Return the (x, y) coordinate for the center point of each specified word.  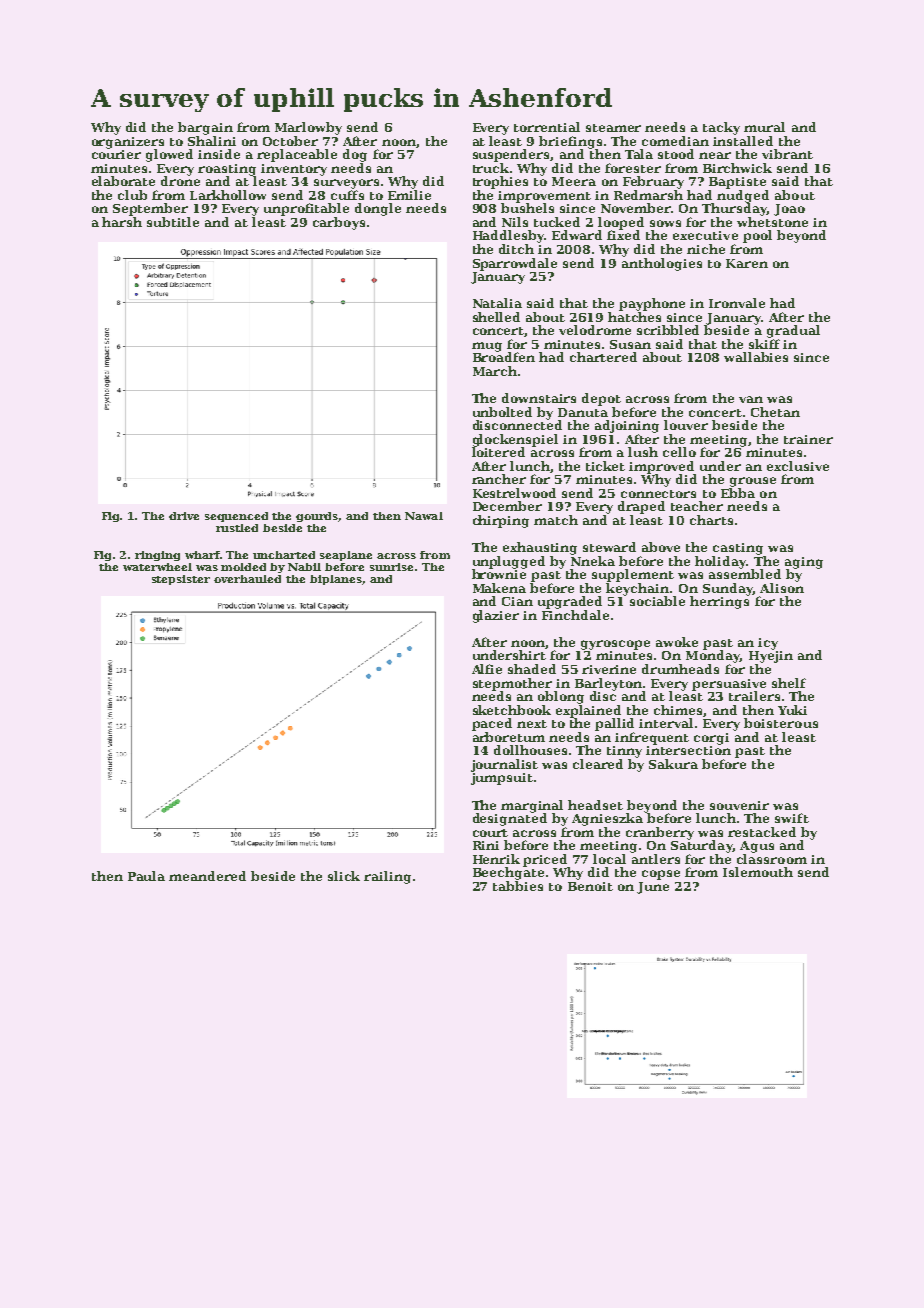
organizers (128, 143)
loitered (498, 452)
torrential (547, 127)
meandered (207, 876)
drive (184, 516)
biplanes (336, 580)
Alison (782, 588)
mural (764, 127)
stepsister (181, 580)
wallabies (756, 357)
